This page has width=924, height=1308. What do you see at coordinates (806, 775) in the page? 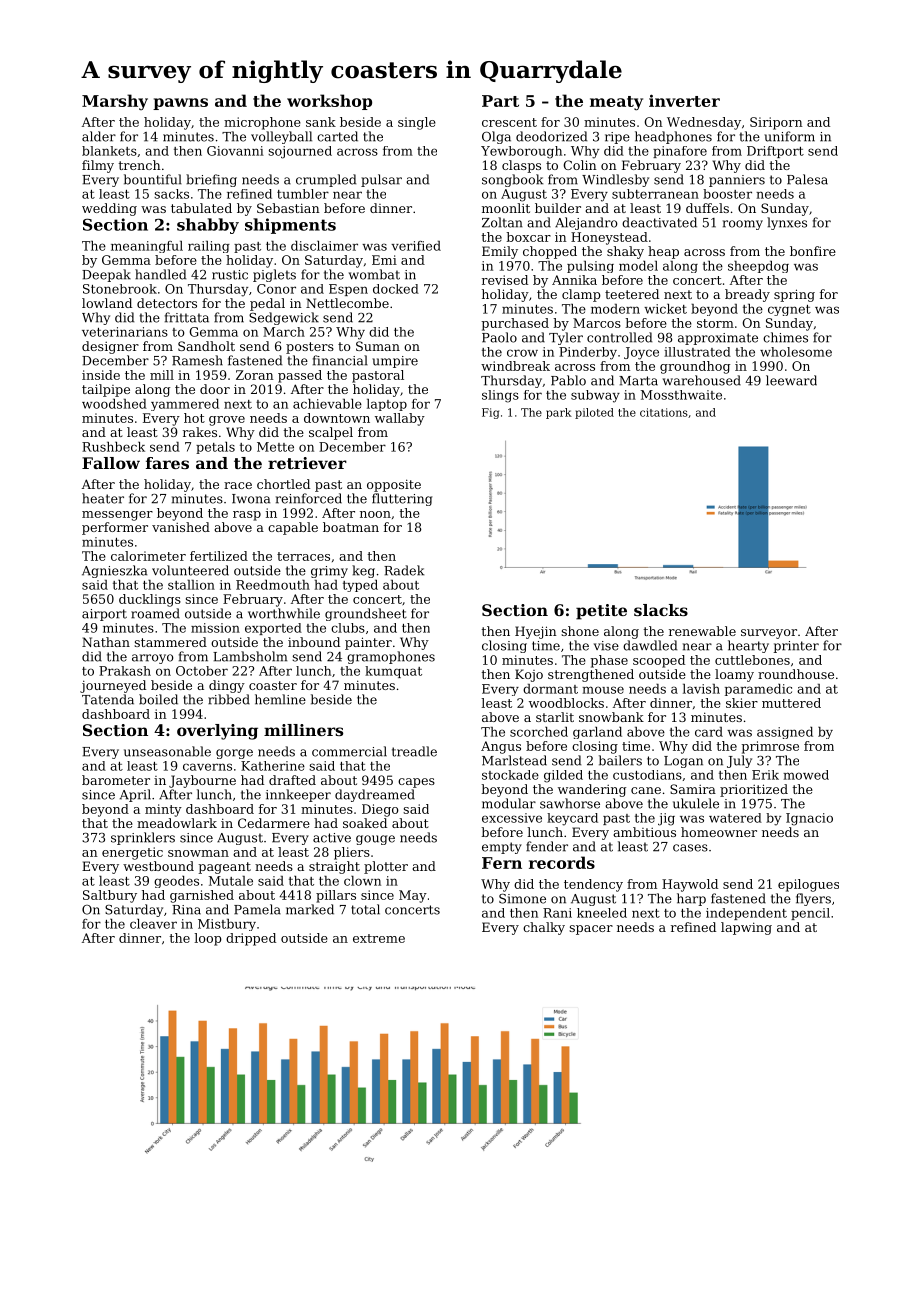
I see `mowed` at bounding box center [806, 775].
